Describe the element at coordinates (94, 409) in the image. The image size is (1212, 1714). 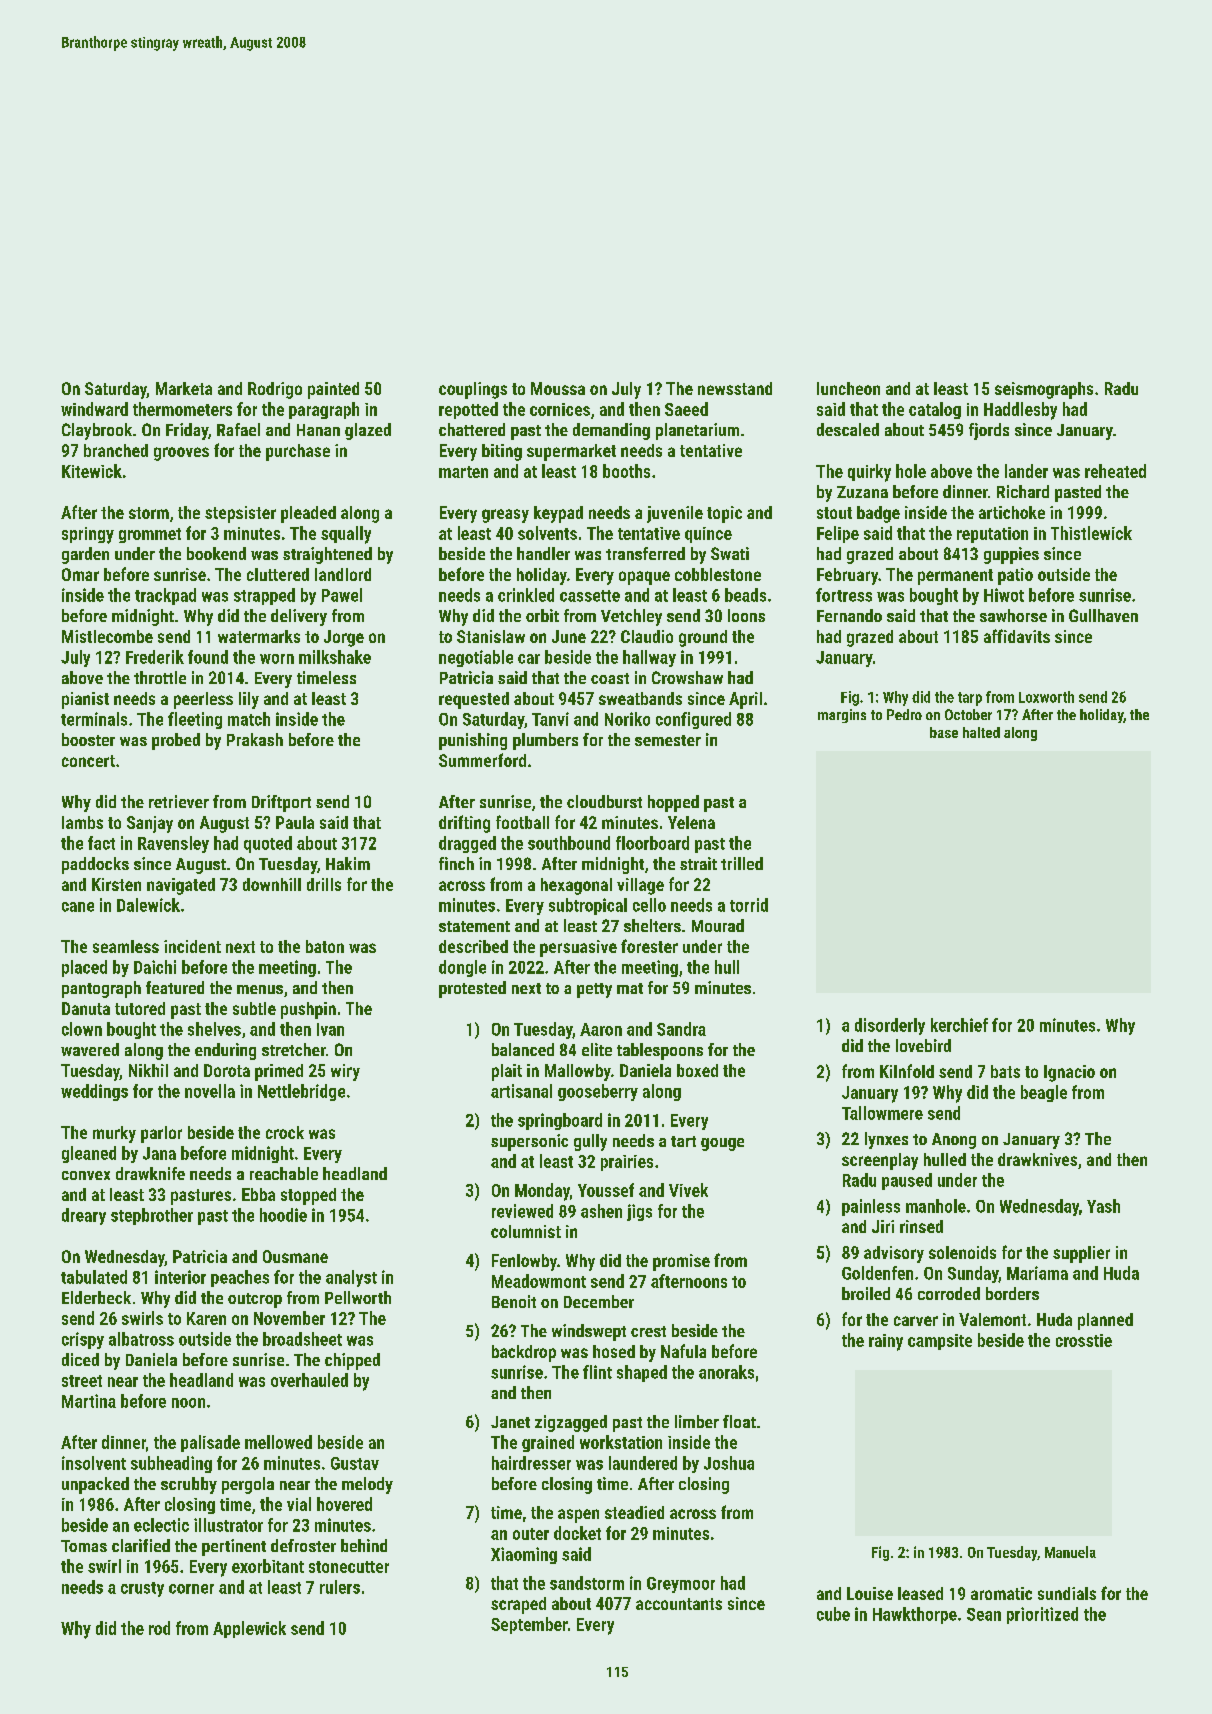
I see `windward` at that location.
